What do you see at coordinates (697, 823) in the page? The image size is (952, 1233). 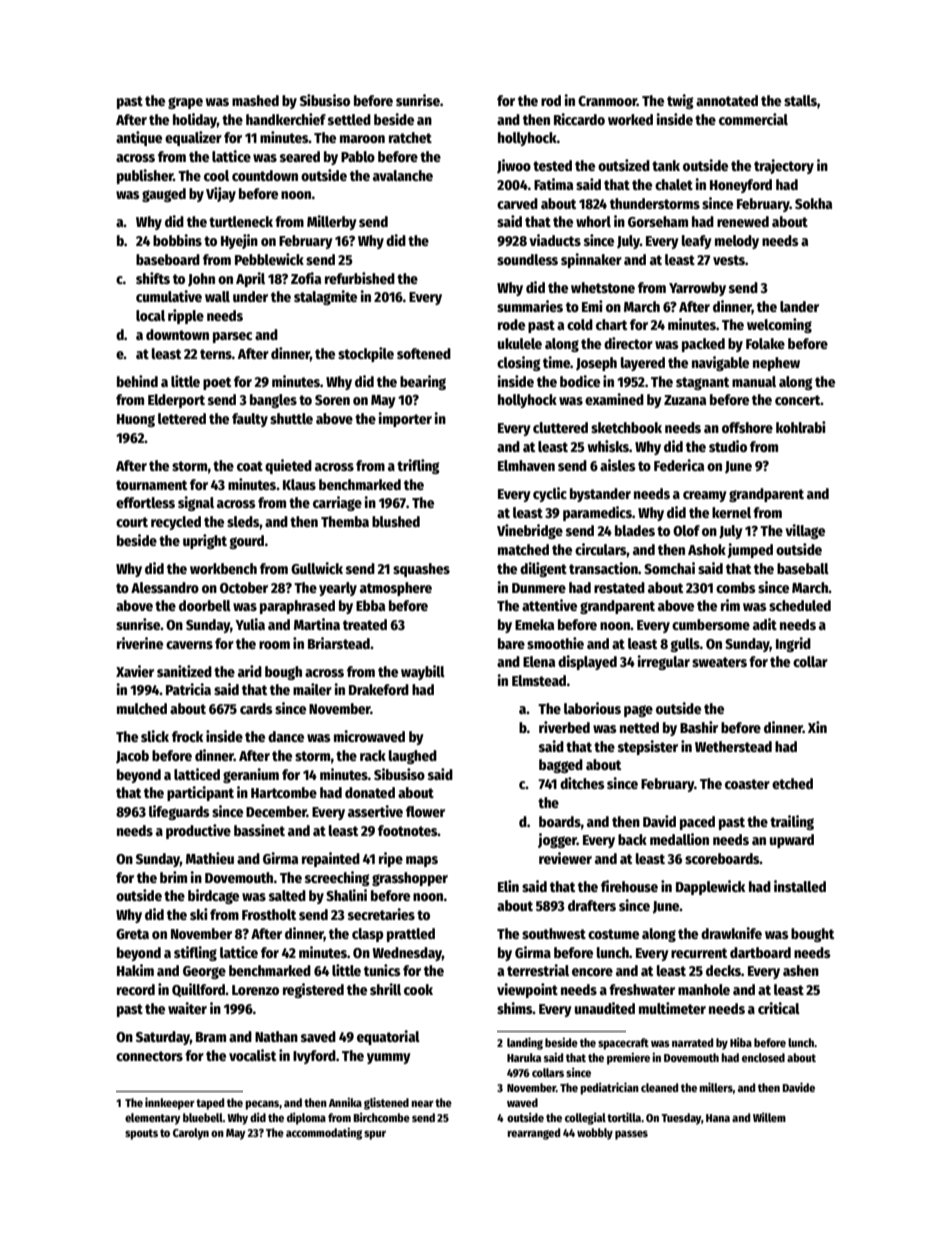 I see `paced` at bounding box center [697, 823].
